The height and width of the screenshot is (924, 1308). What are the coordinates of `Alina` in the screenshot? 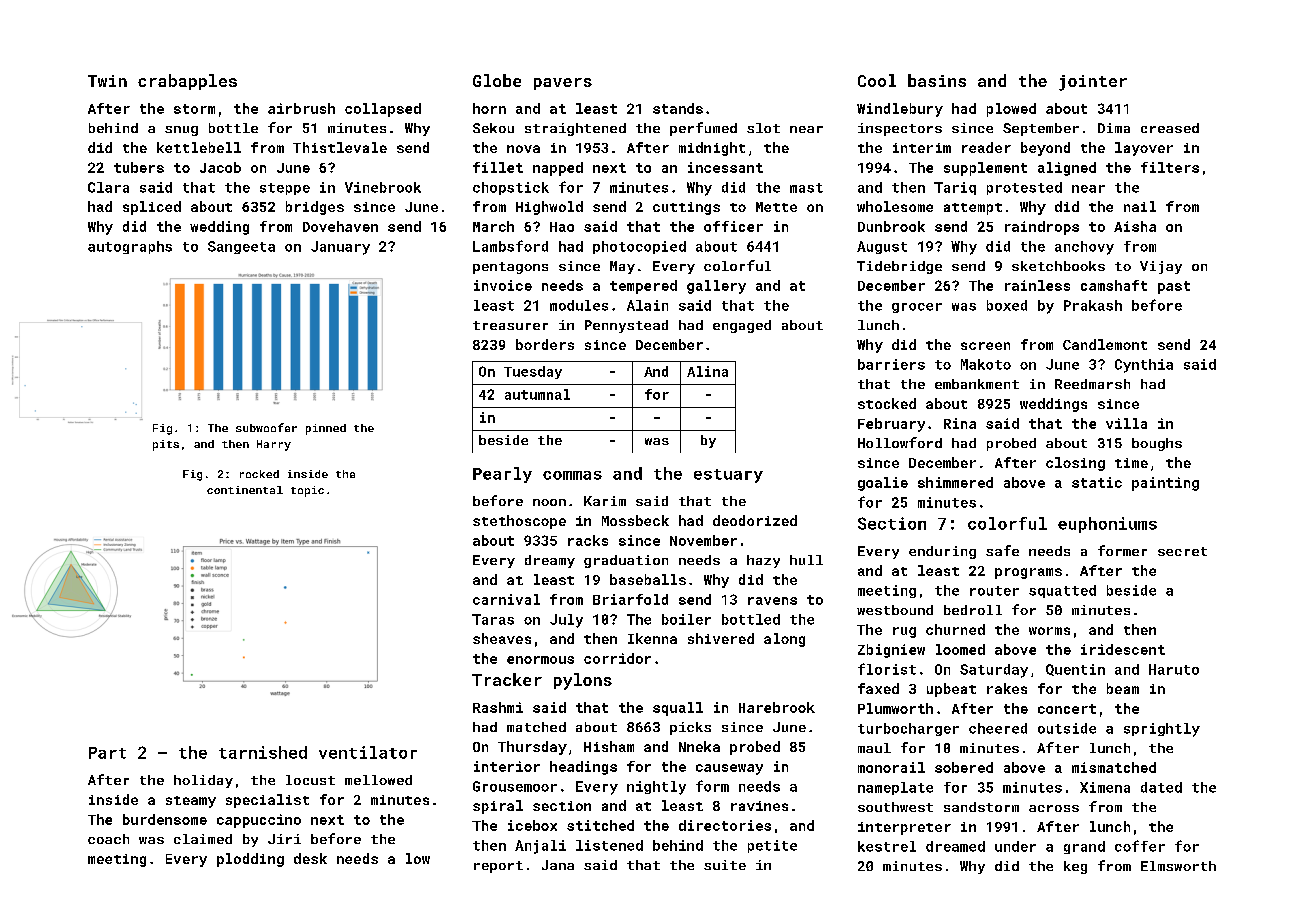 It's located at (707, 371).
